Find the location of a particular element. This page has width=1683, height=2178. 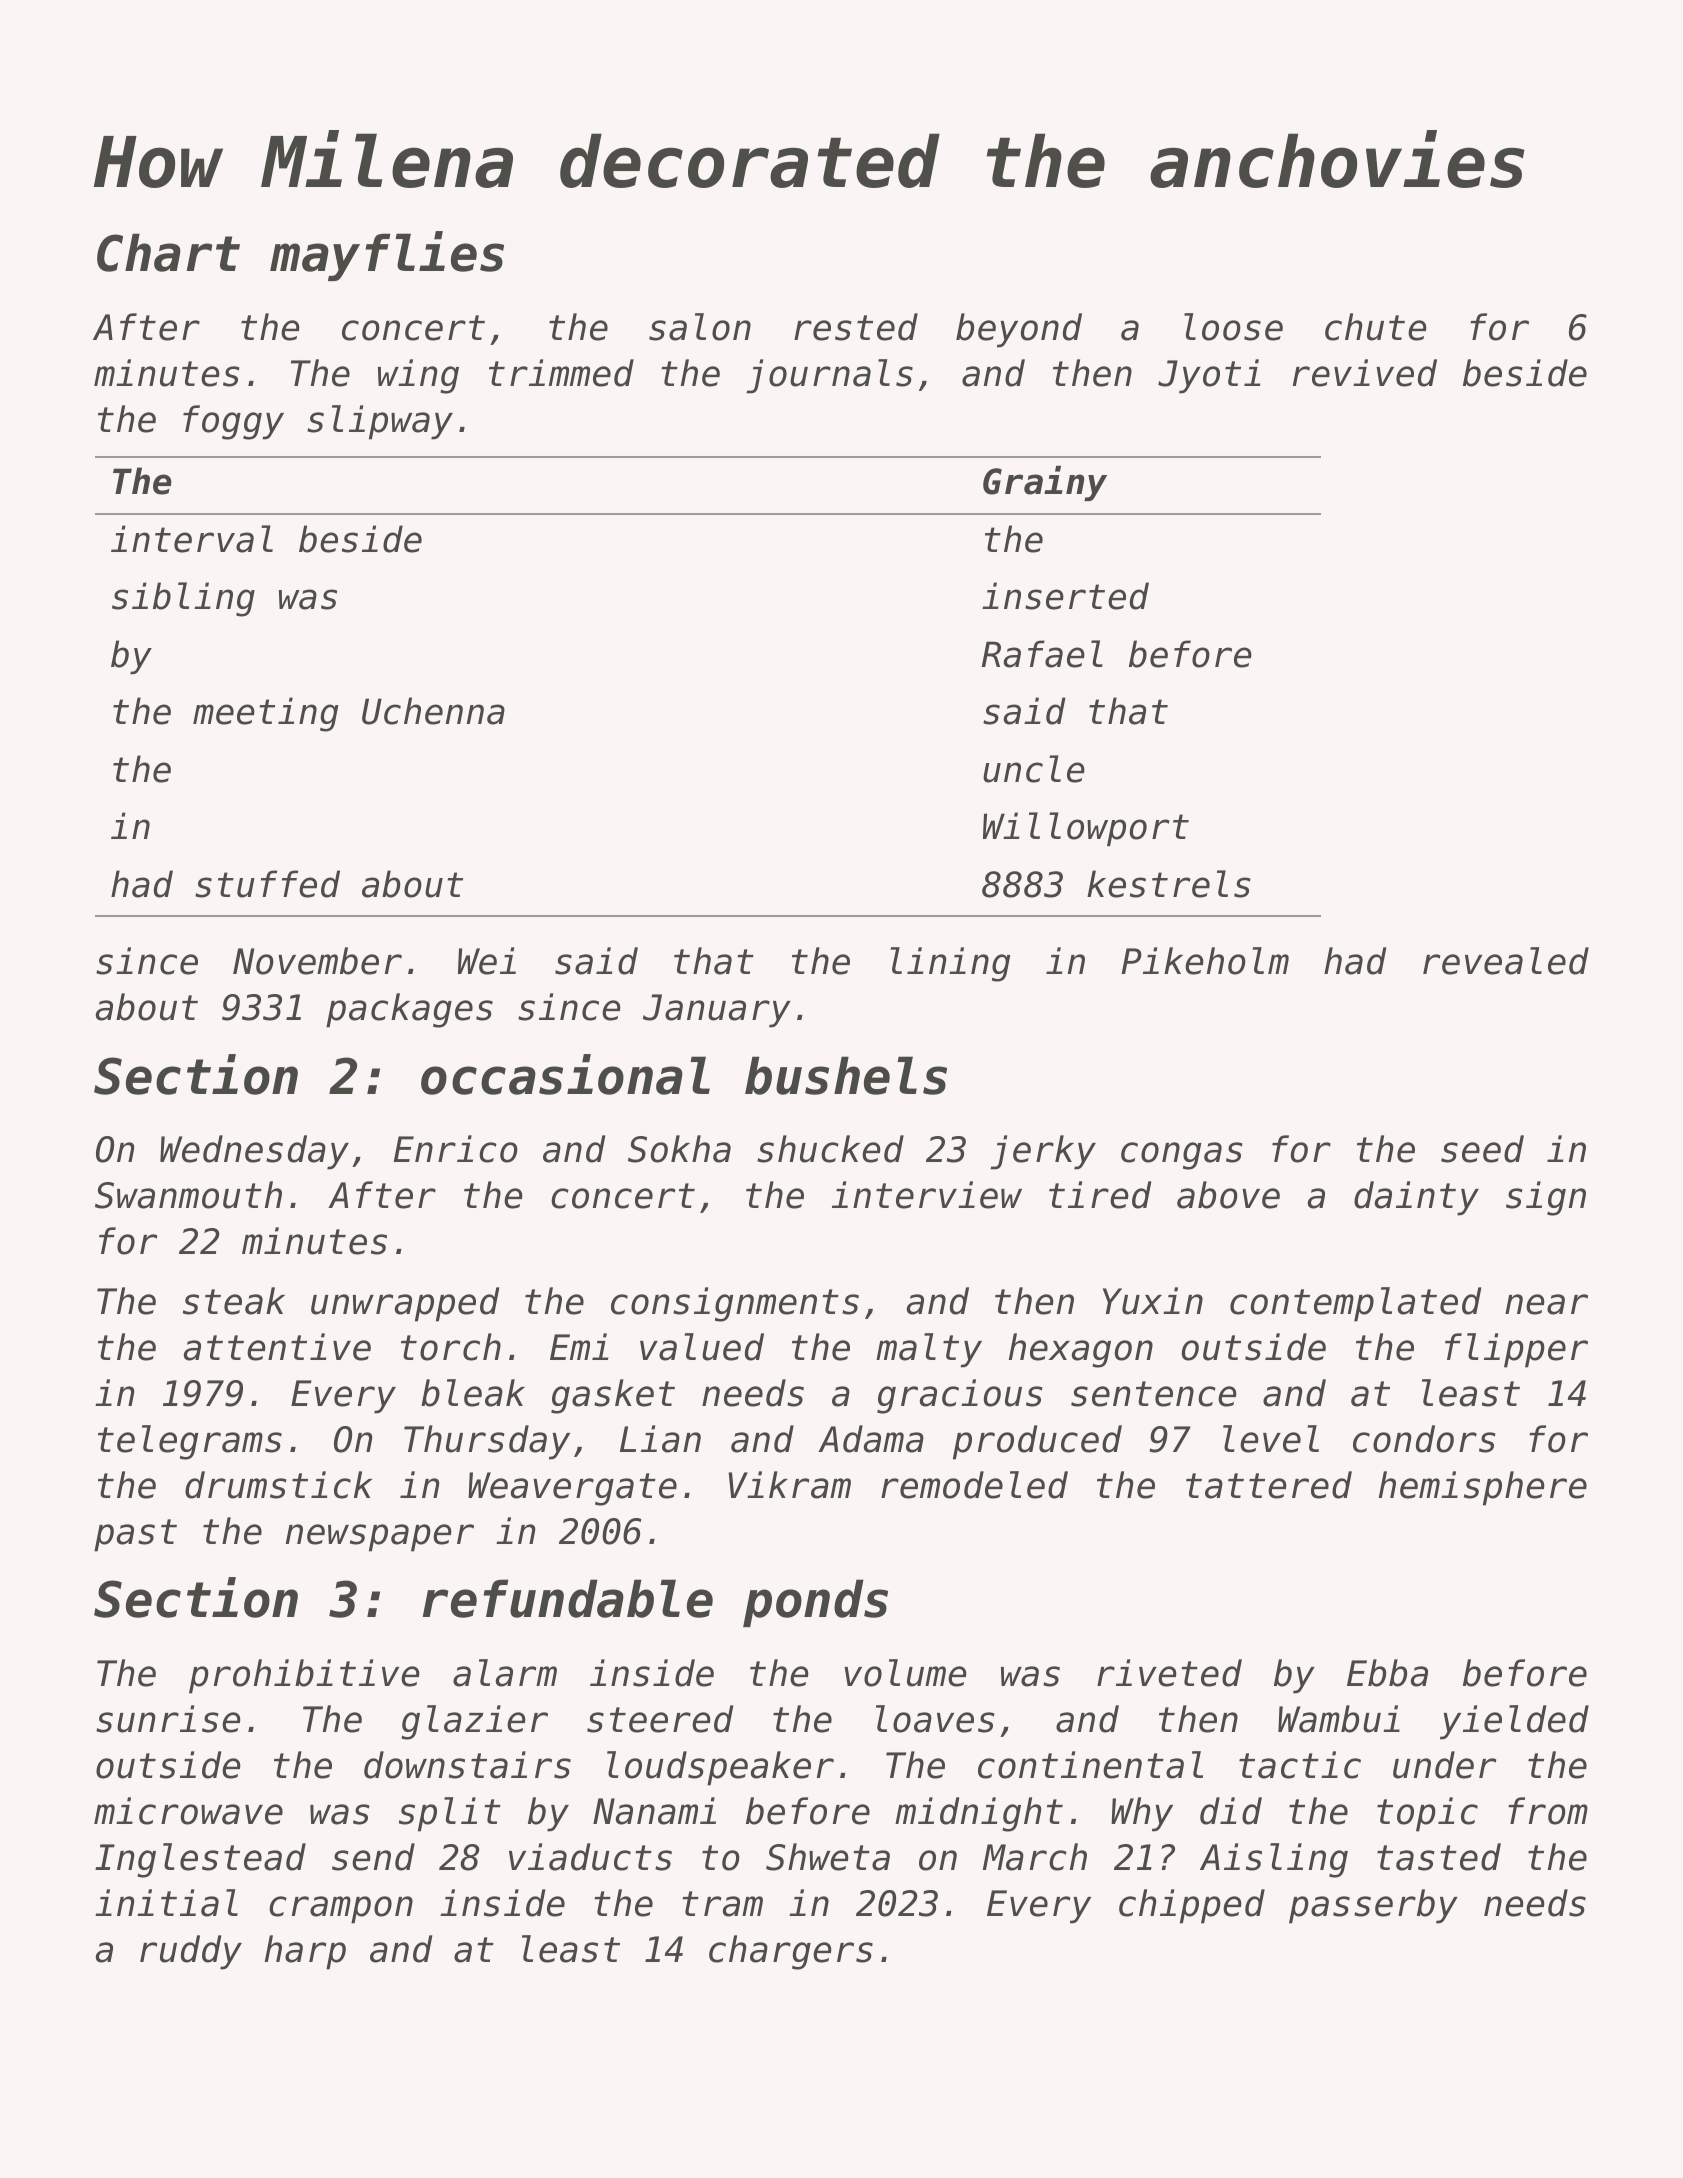

ponds is located at coordinates (815, 1603).
